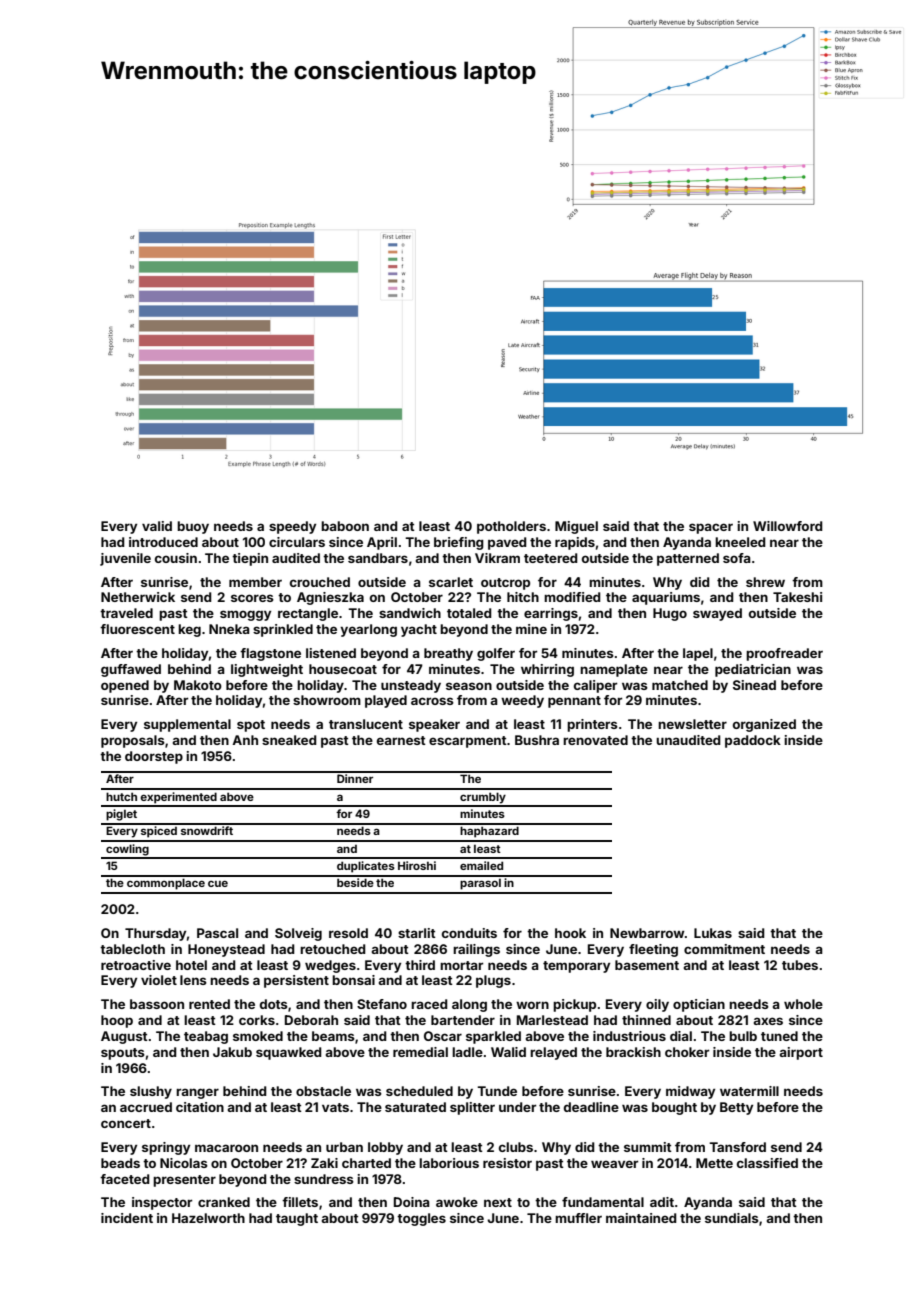 The image size is (924, 1308). What do you see at coordinates (688, 559) in the screenshot?
I see `patterned` at bounding box center [688, 559].
